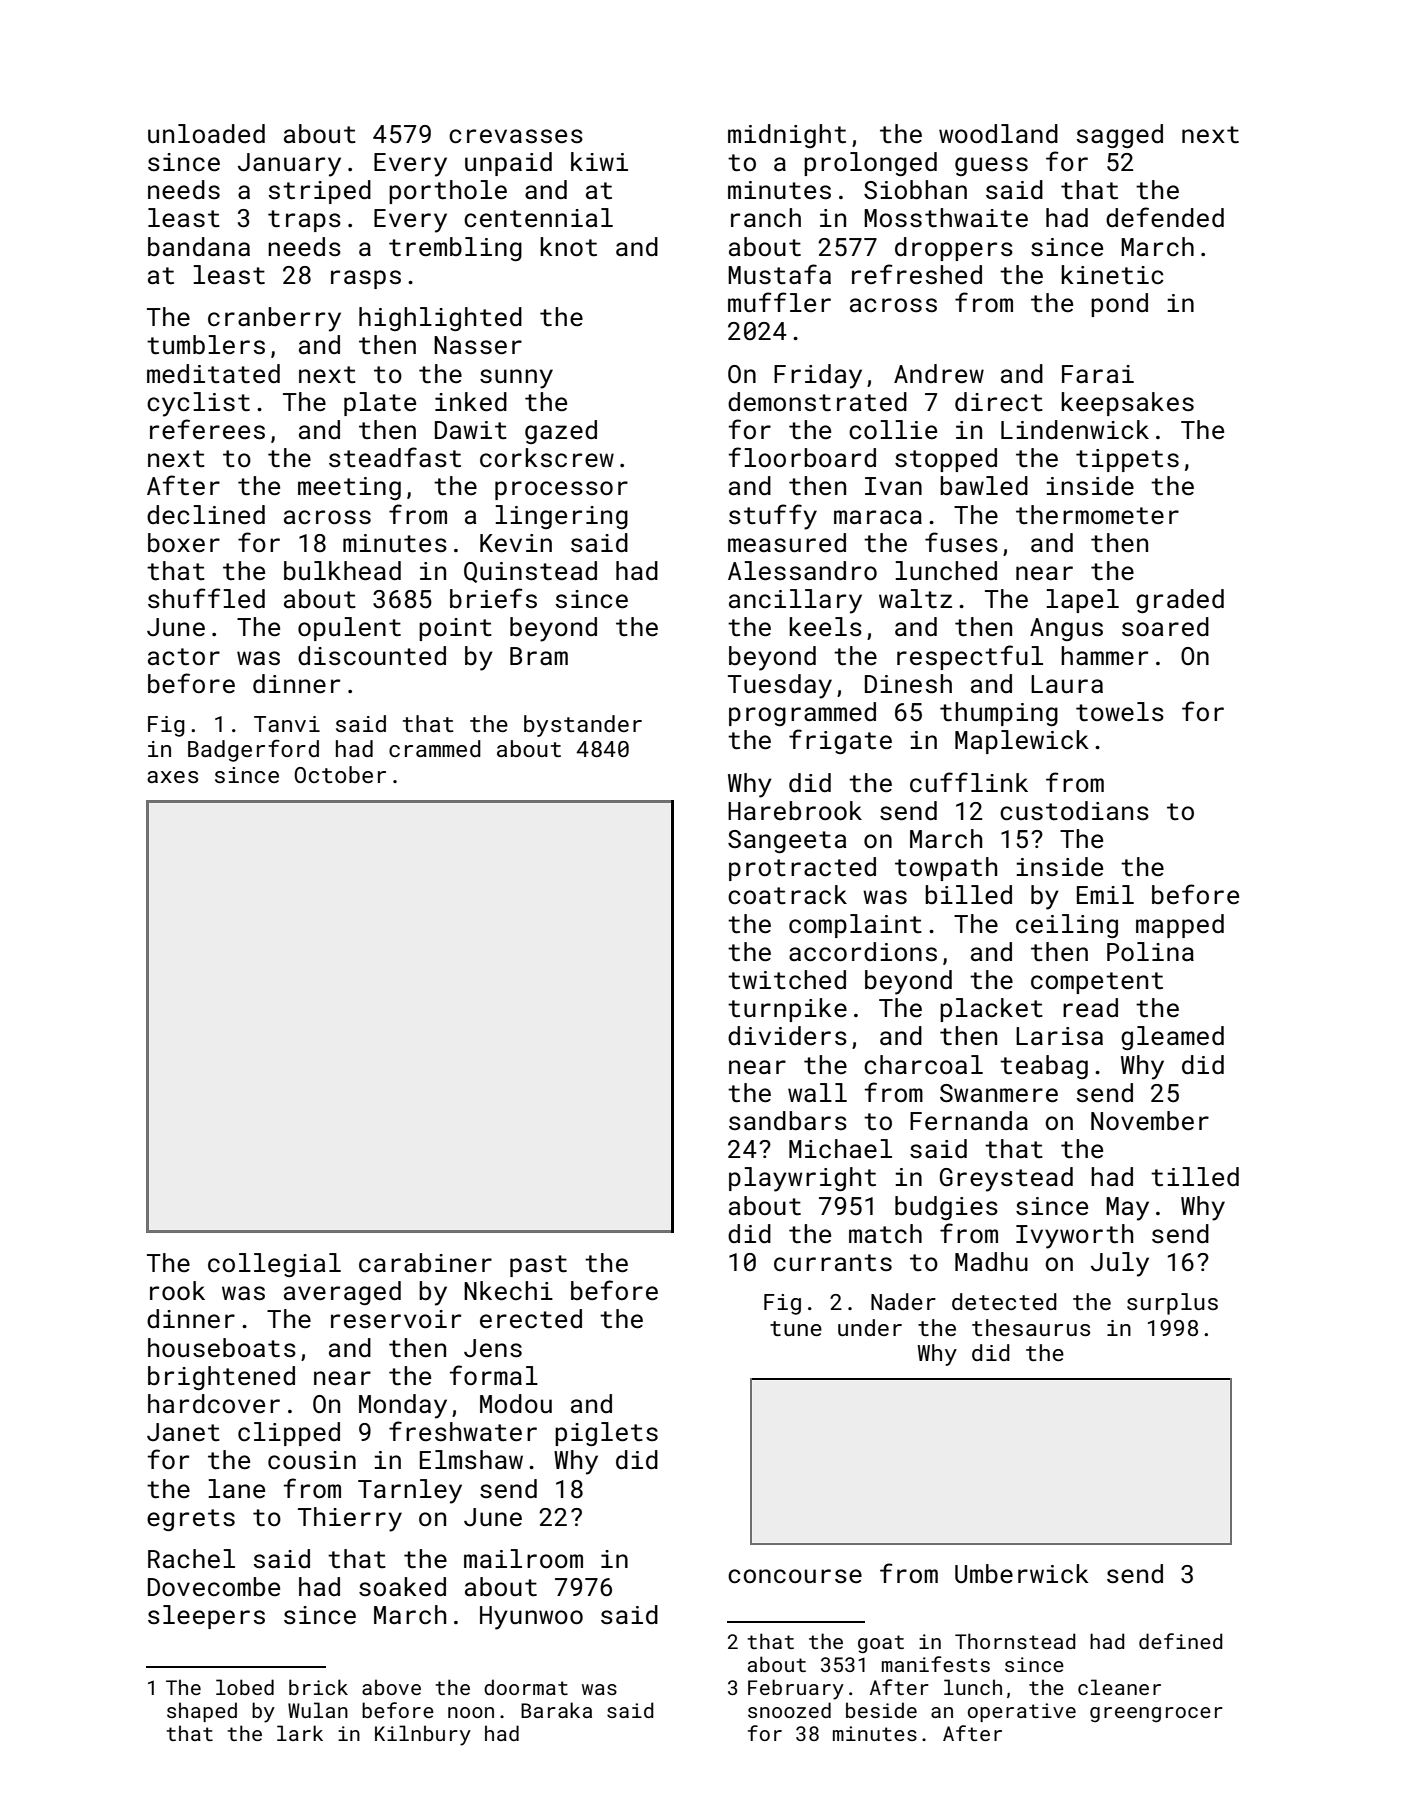 This screenshot has width=1401, height=1813. Describe the element at coordinates (787, 543) in the screenshot. I see `measured` at that location.
